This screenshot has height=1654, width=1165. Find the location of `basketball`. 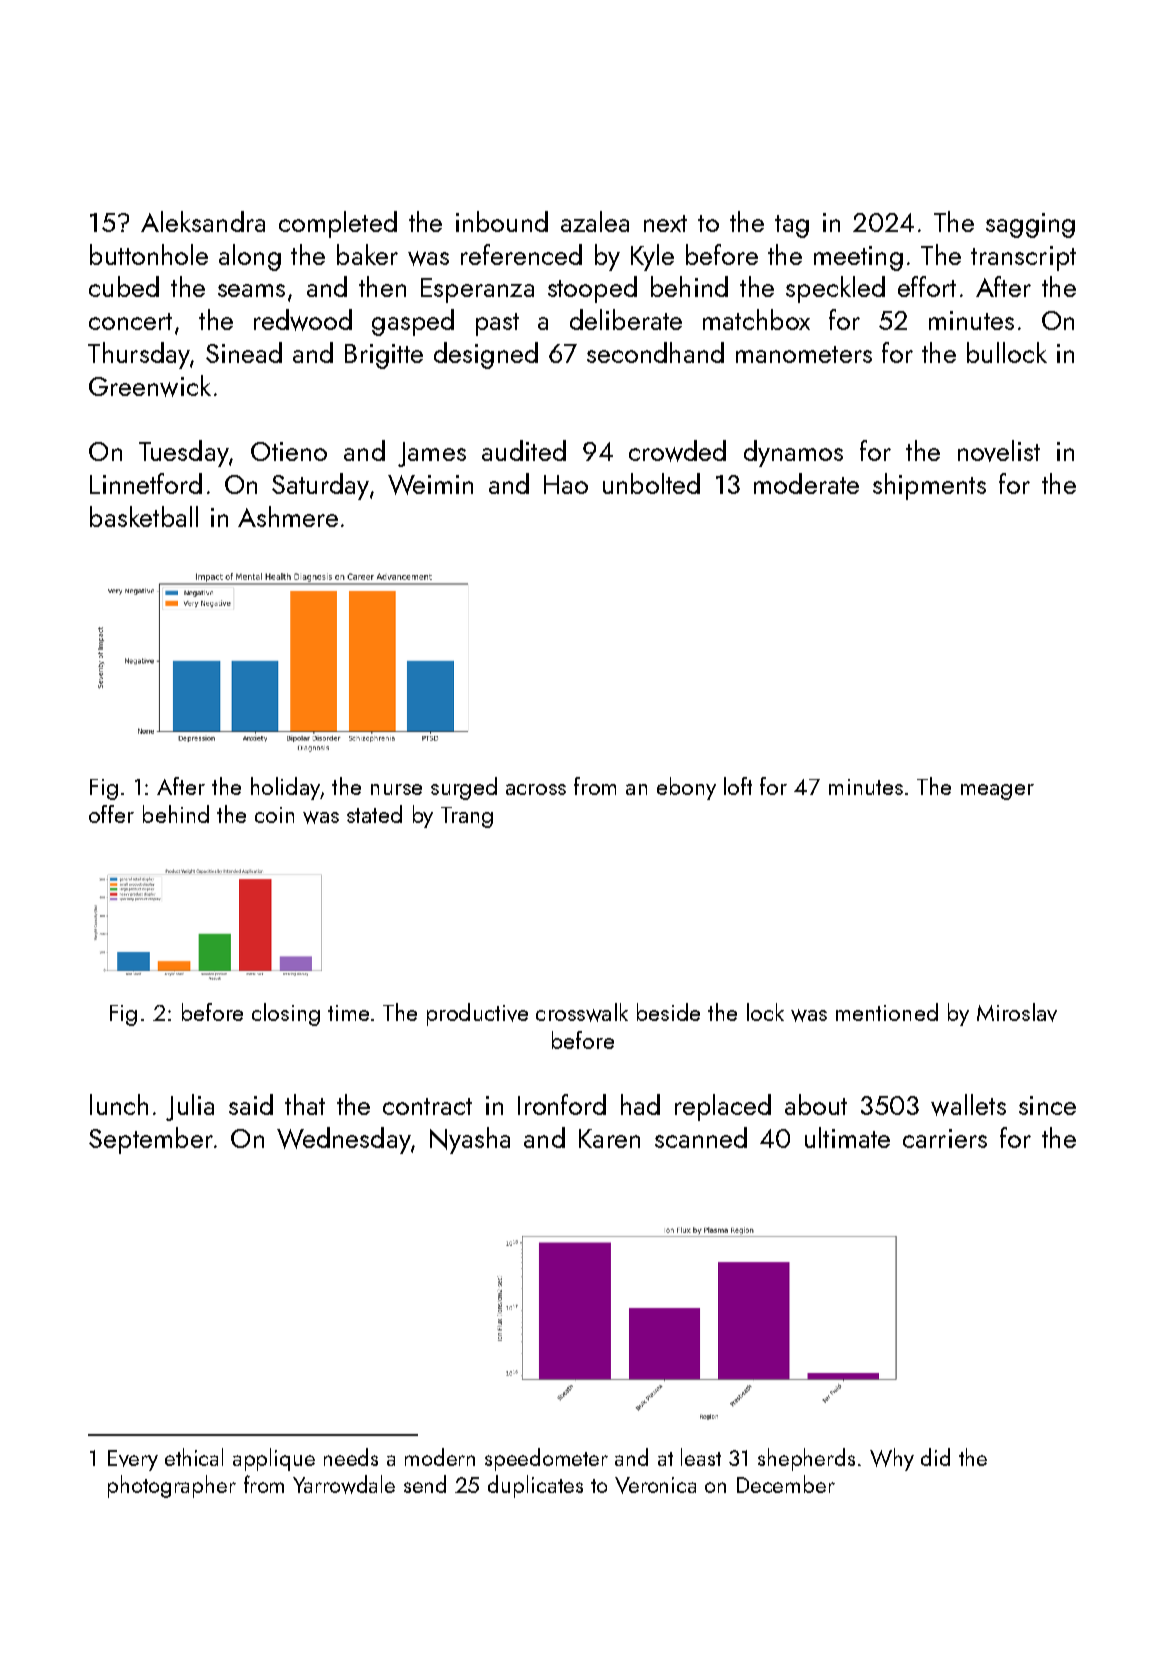

basketball is located at coordinates (144, 516).
